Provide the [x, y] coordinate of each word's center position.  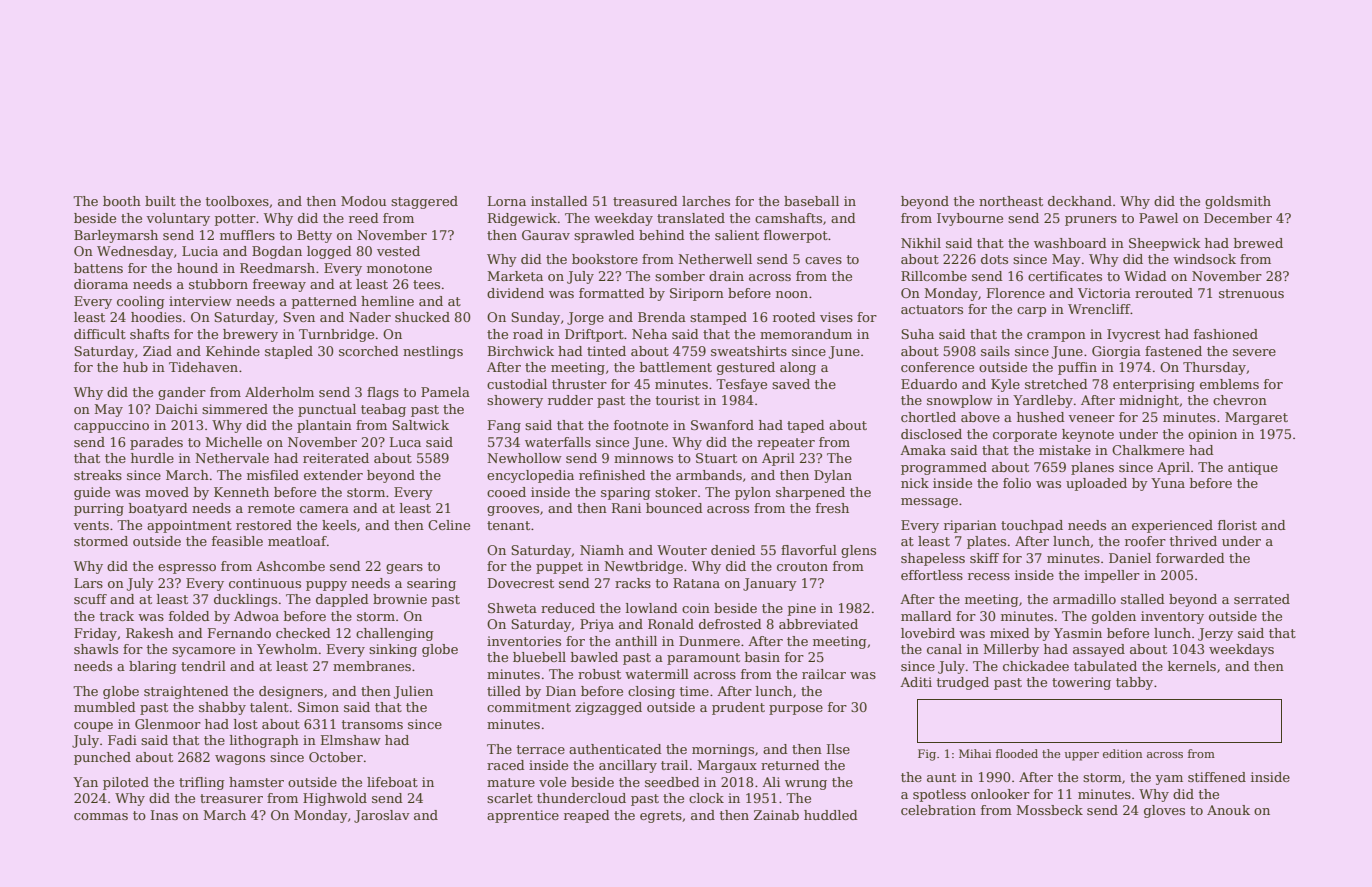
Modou [363, 201]
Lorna [507, 201]
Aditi [916, 682]
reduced [568, 608]
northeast [1011, 201]
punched [102, 758]
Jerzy [1215, 634]
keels [339, 525]
